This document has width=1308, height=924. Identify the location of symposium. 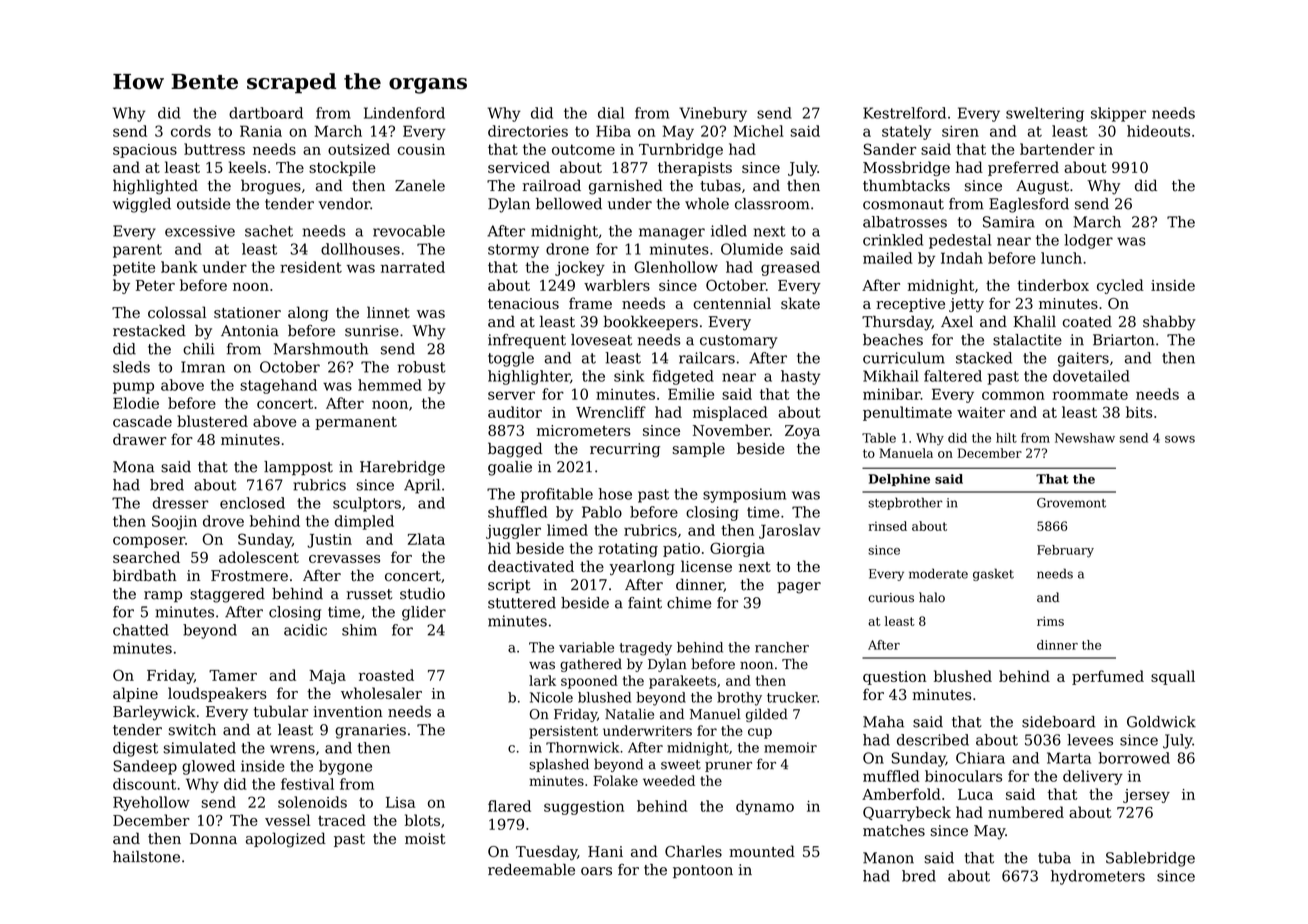
(744, 495).
